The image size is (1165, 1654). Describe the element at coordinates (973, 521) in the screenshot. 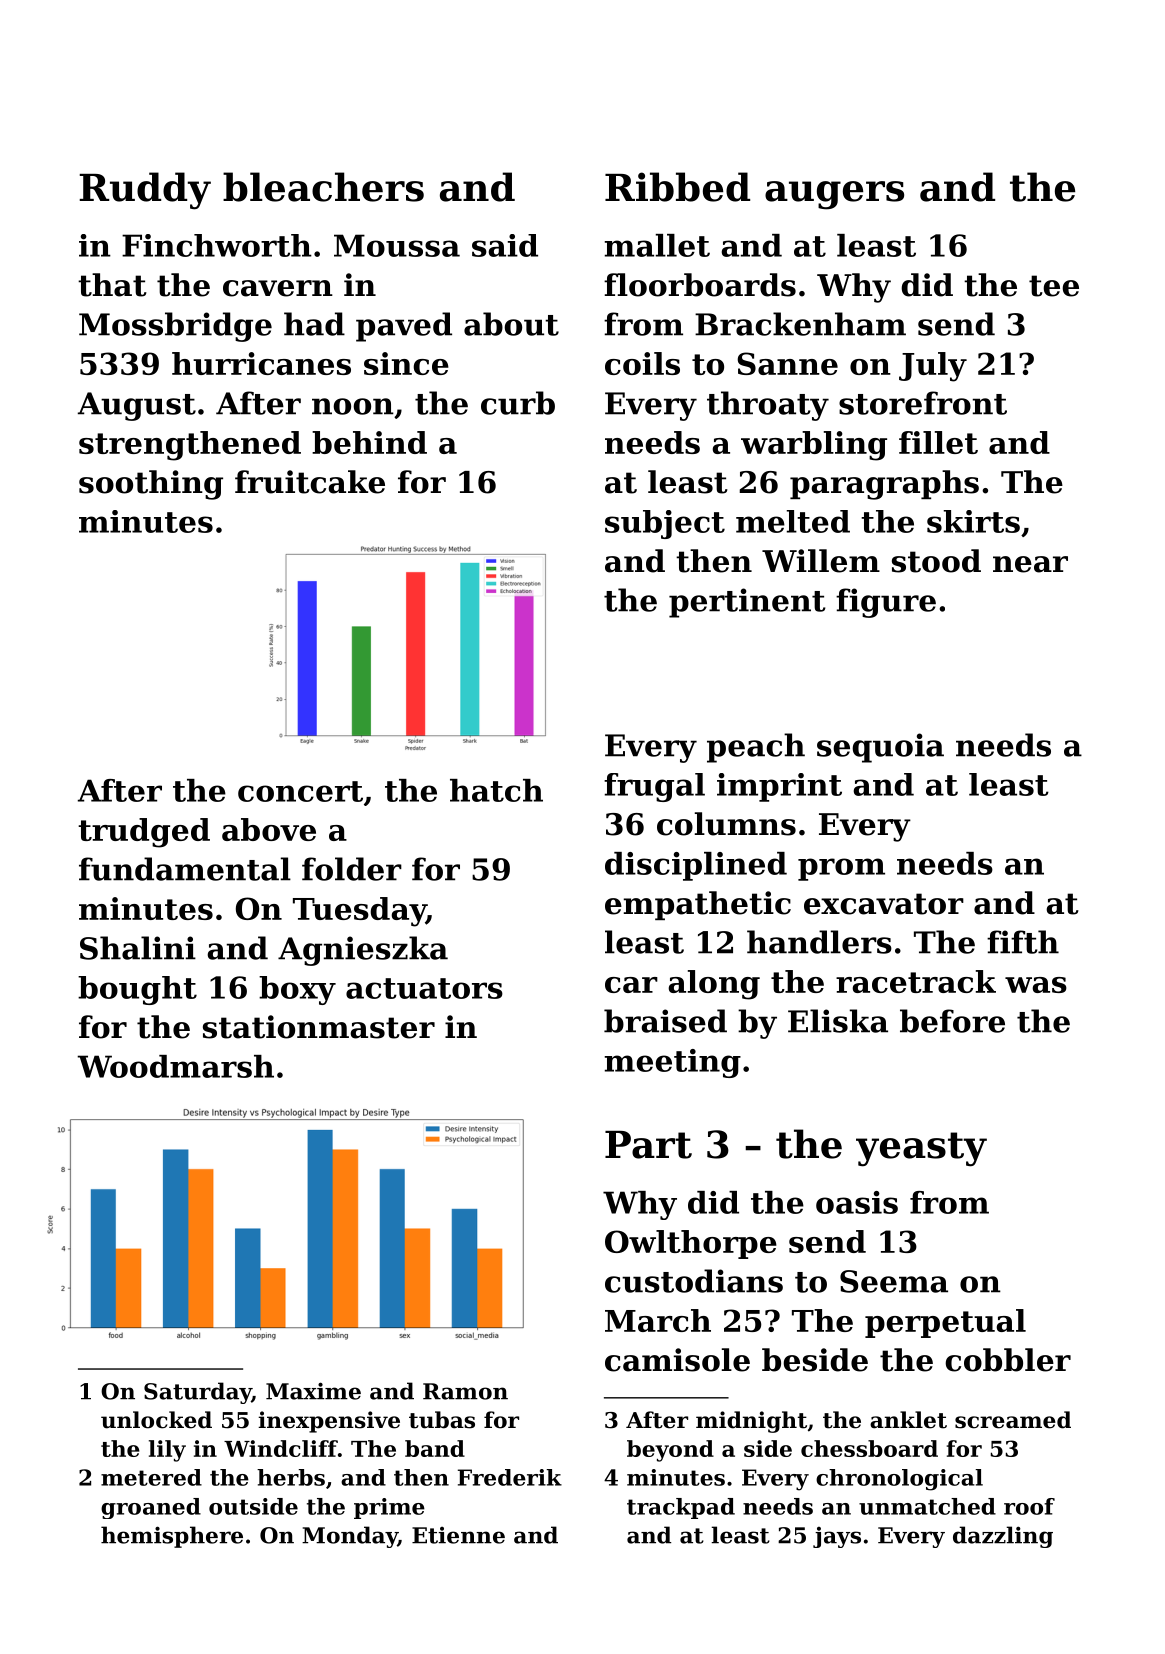

I see `skirts` at that location.
